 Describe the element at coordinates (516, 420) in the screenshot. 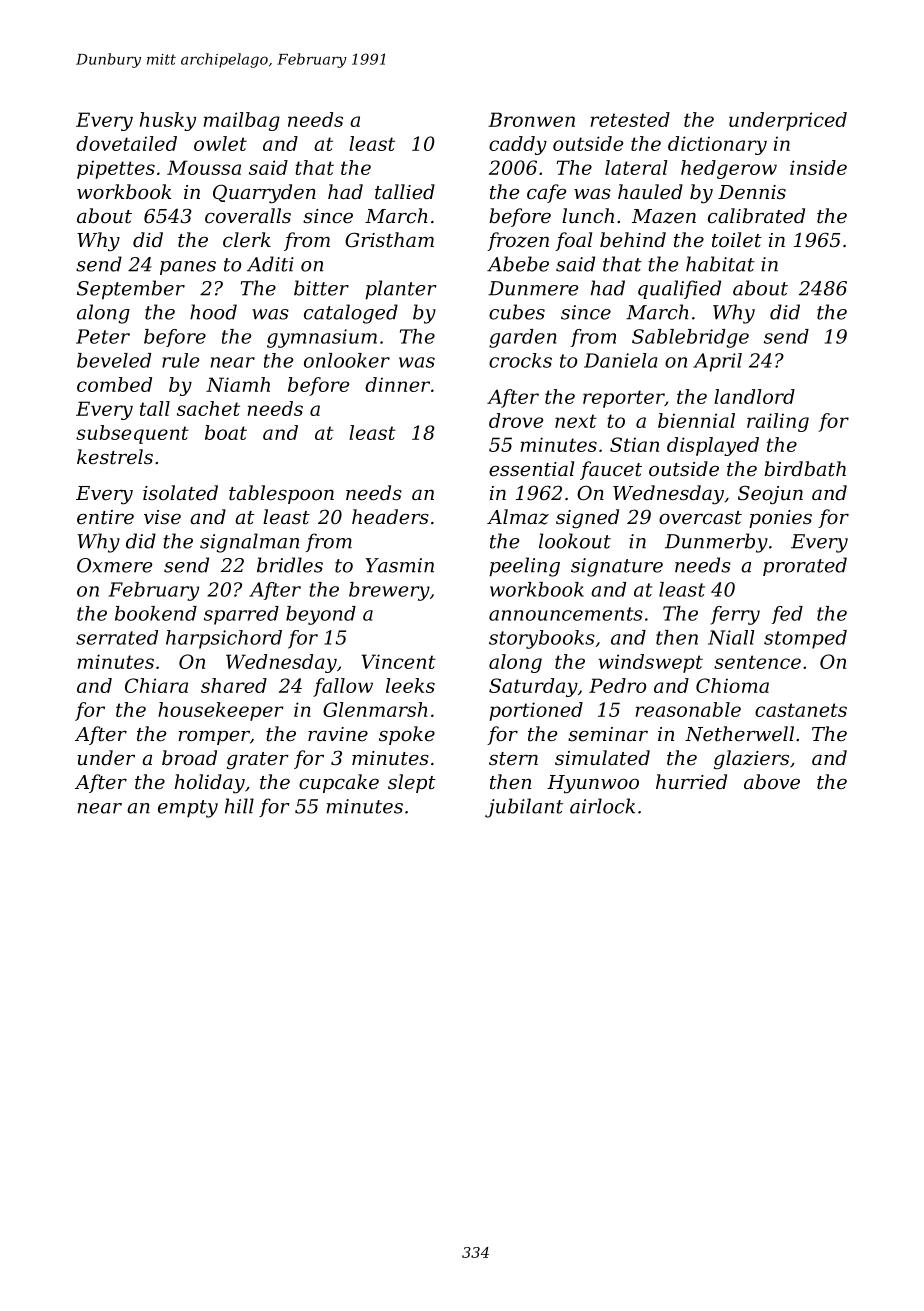

I see `drove` at that location.
